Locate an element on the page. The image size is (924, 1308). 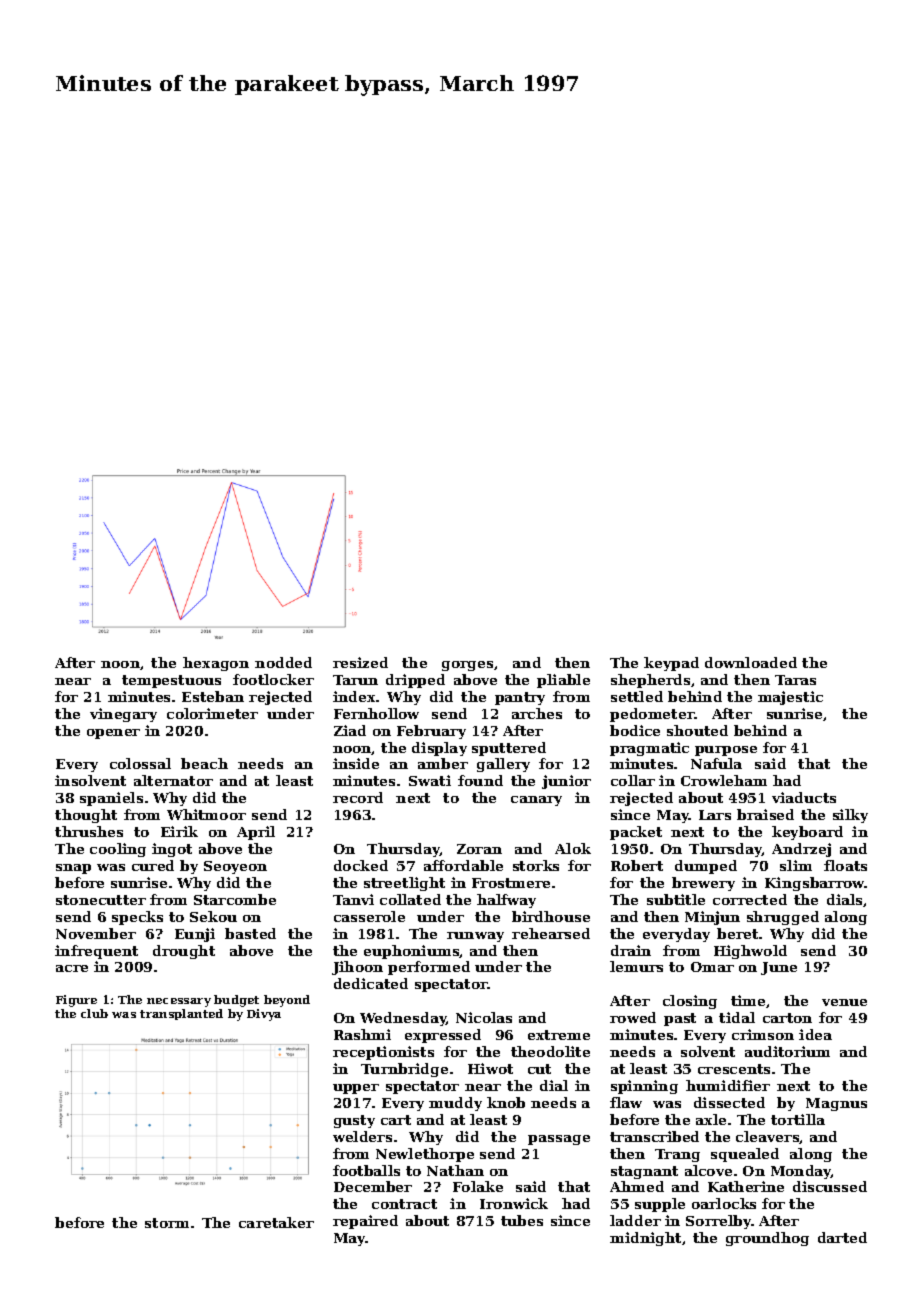
tubes is located at coordinates (522, 1220).
